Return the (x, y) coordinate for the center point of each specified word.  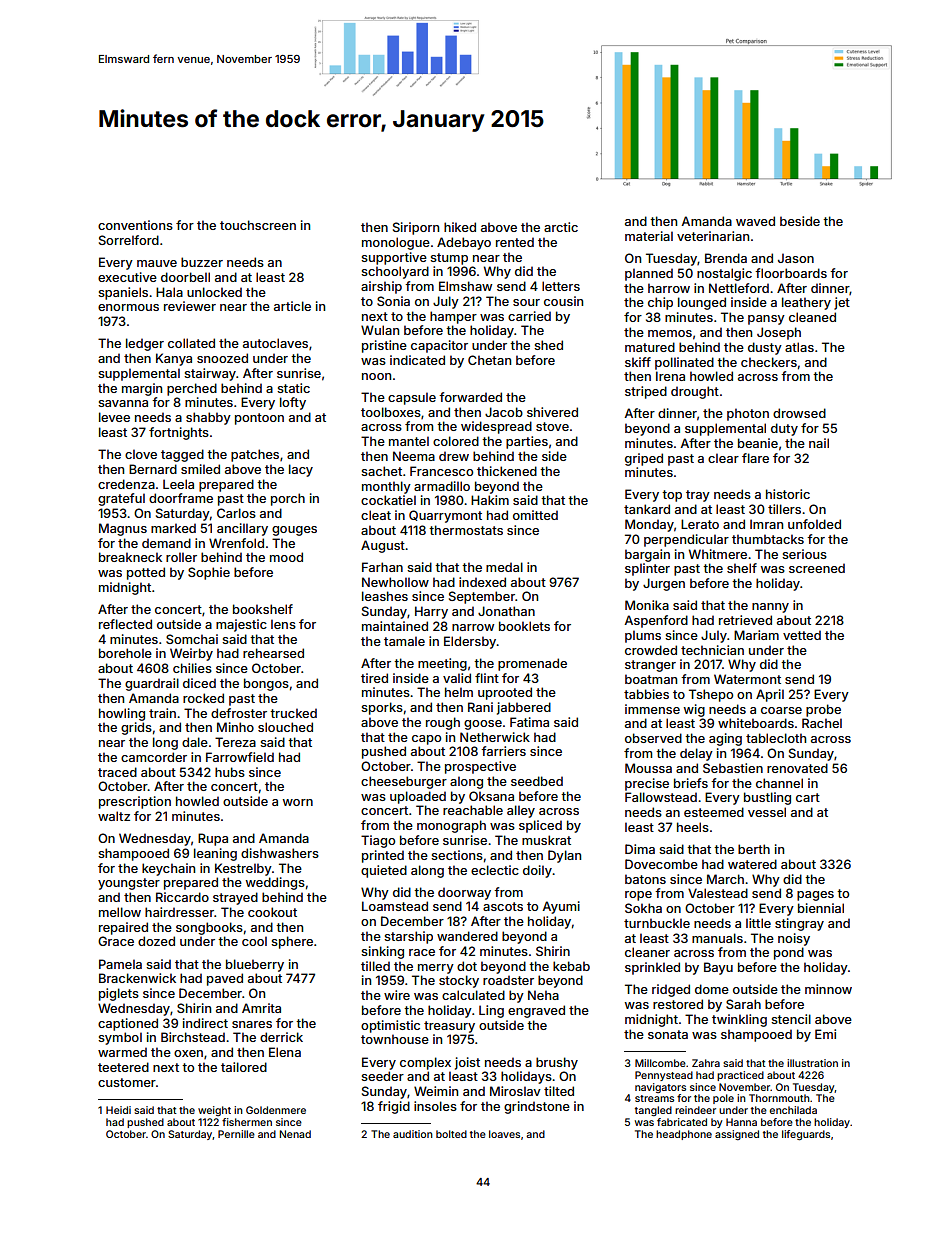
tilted (559, 1091)
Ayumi (561, 907)
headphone (684, 1135)
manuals (717, 938)
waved (755, 221)
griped (644, 459)
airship (381, 287)
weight (214, 1111)
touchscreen (258, 225)
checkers (769, 362)
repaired (123, 928)
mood (286, 557)
